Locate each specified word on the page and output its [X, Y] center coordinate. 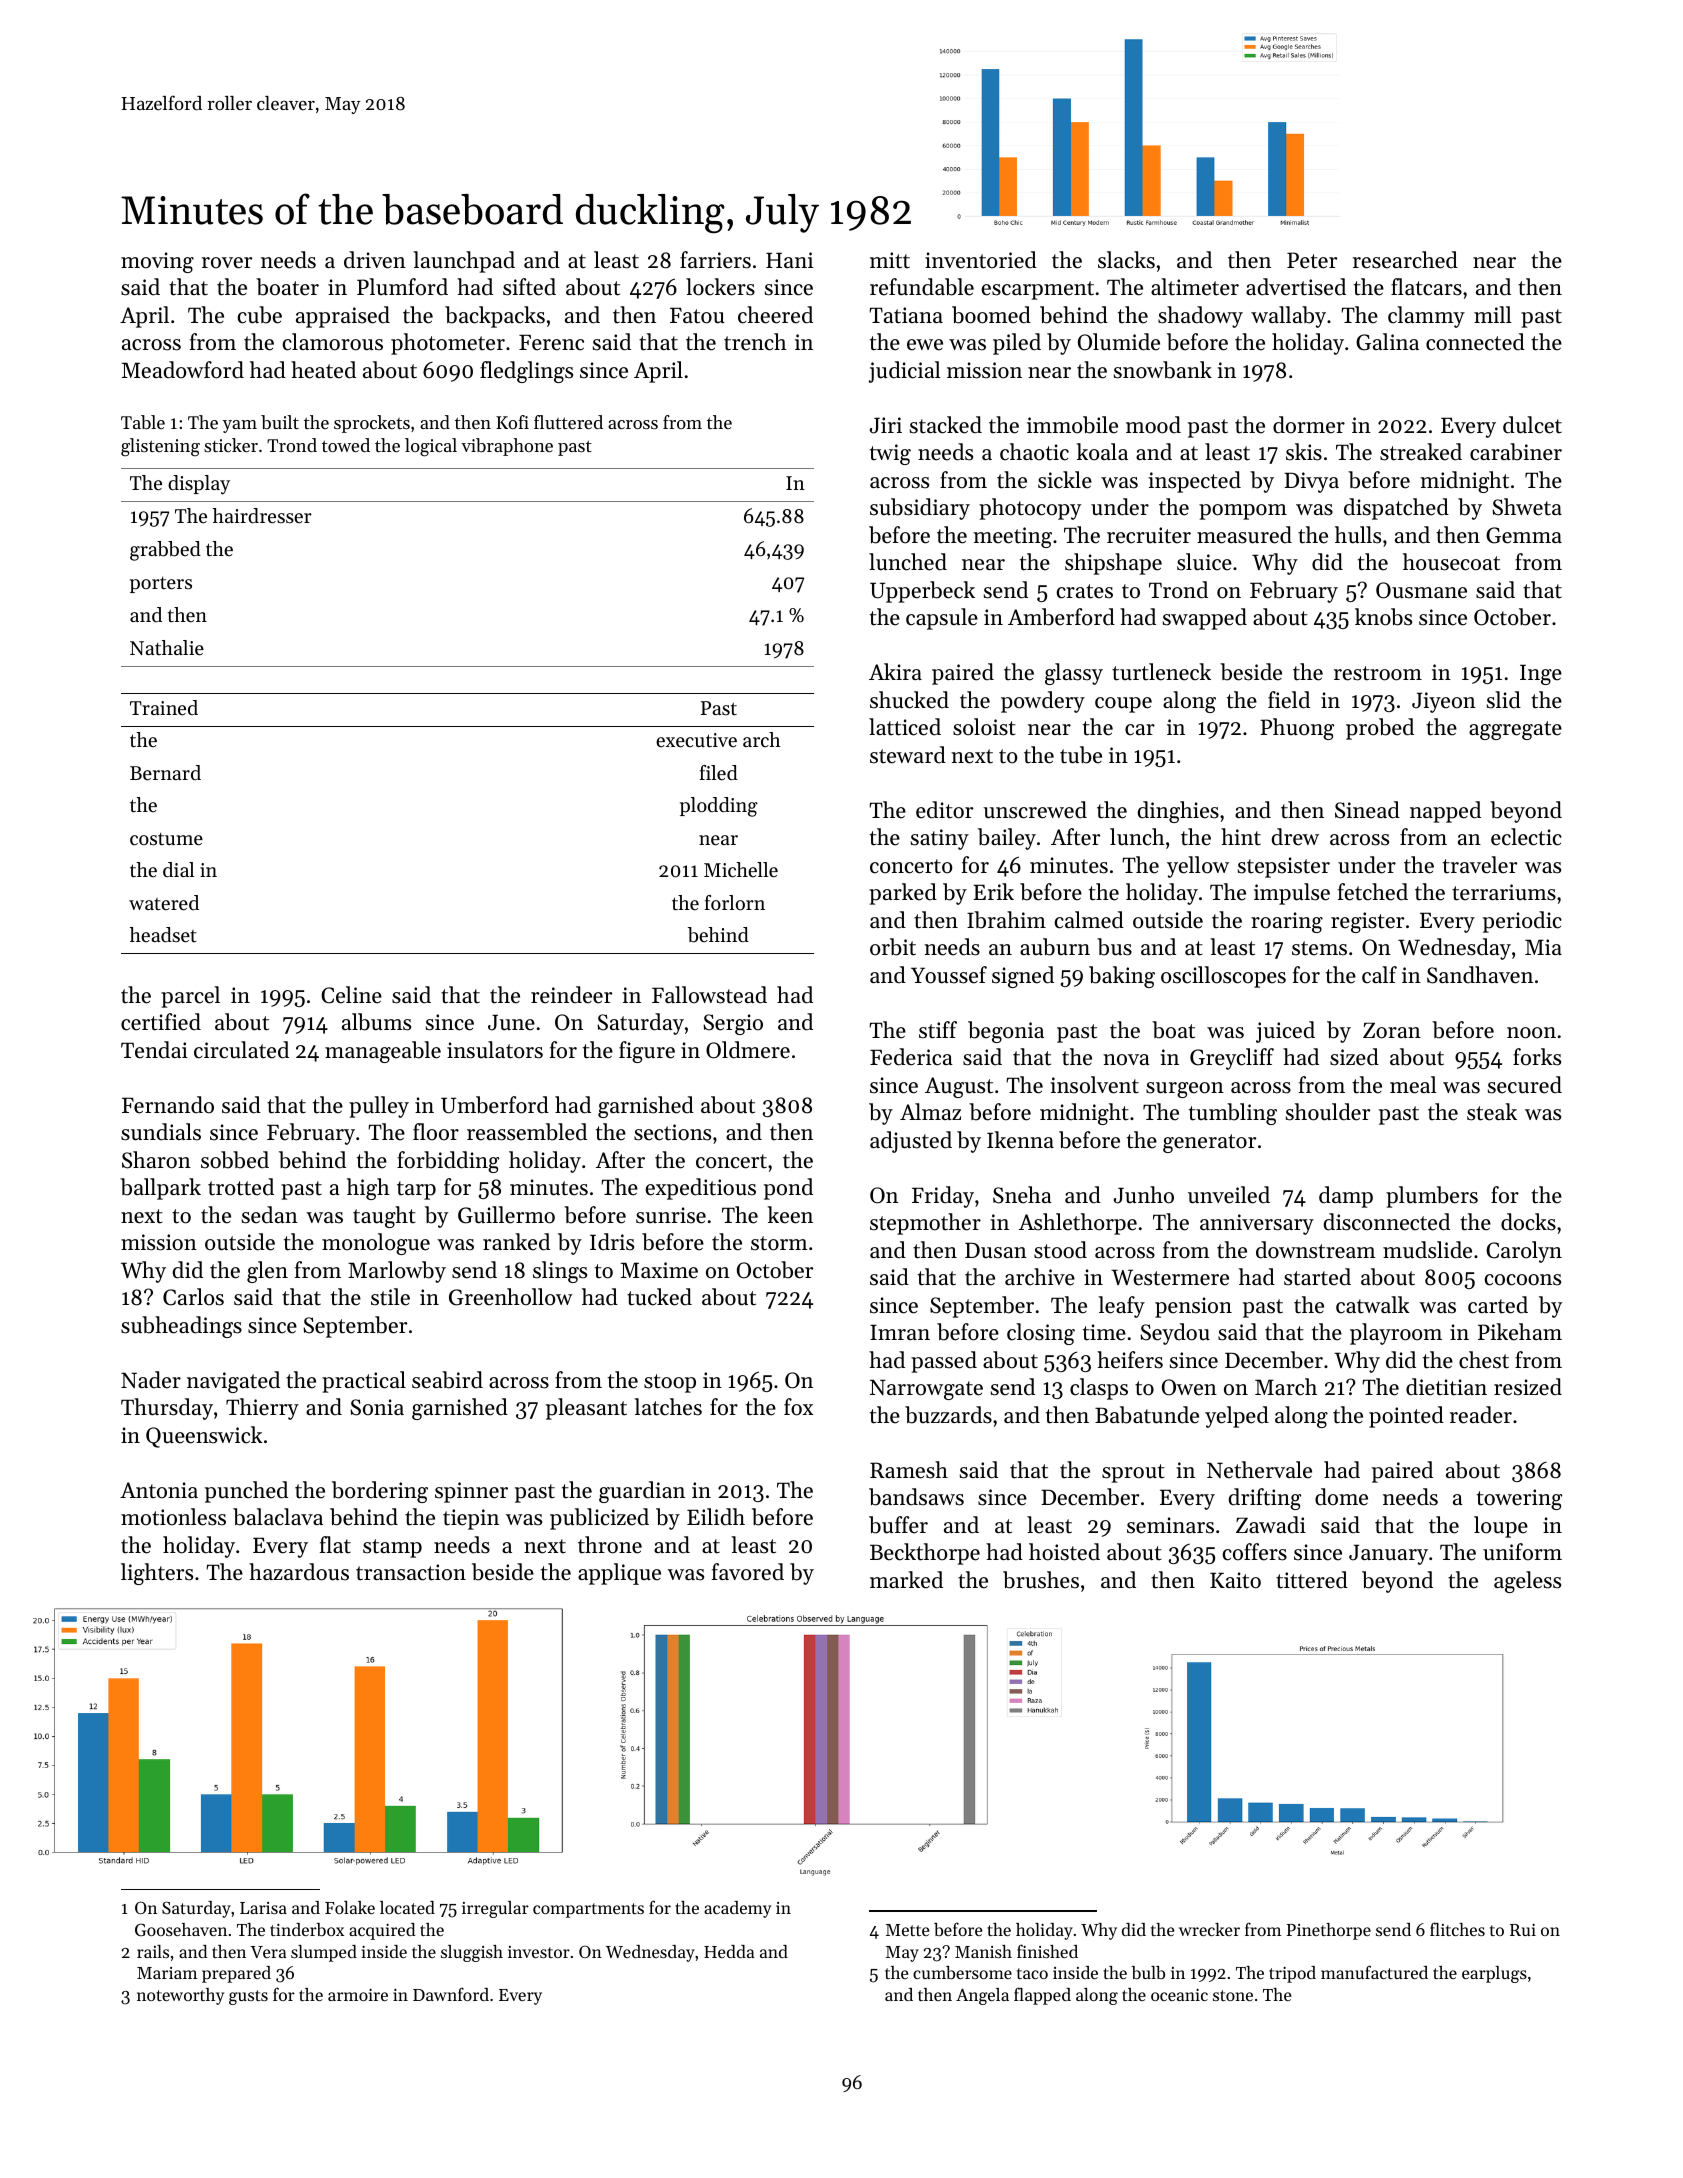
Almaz [930, 1111]
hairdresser [262, 516]
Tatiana [906, 315]
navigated [233, 1382]
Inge [1541, 674]
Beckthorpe [925, 1554]
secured [1525, 1085]
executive [696, 740]
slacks [1126, 260]
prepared [236, 1974]
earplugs [1494, 1974]
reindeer [571, 995]
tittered [1312, 1580]
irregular [495, 1909]
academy [737, 1909]
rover [227, 263]
